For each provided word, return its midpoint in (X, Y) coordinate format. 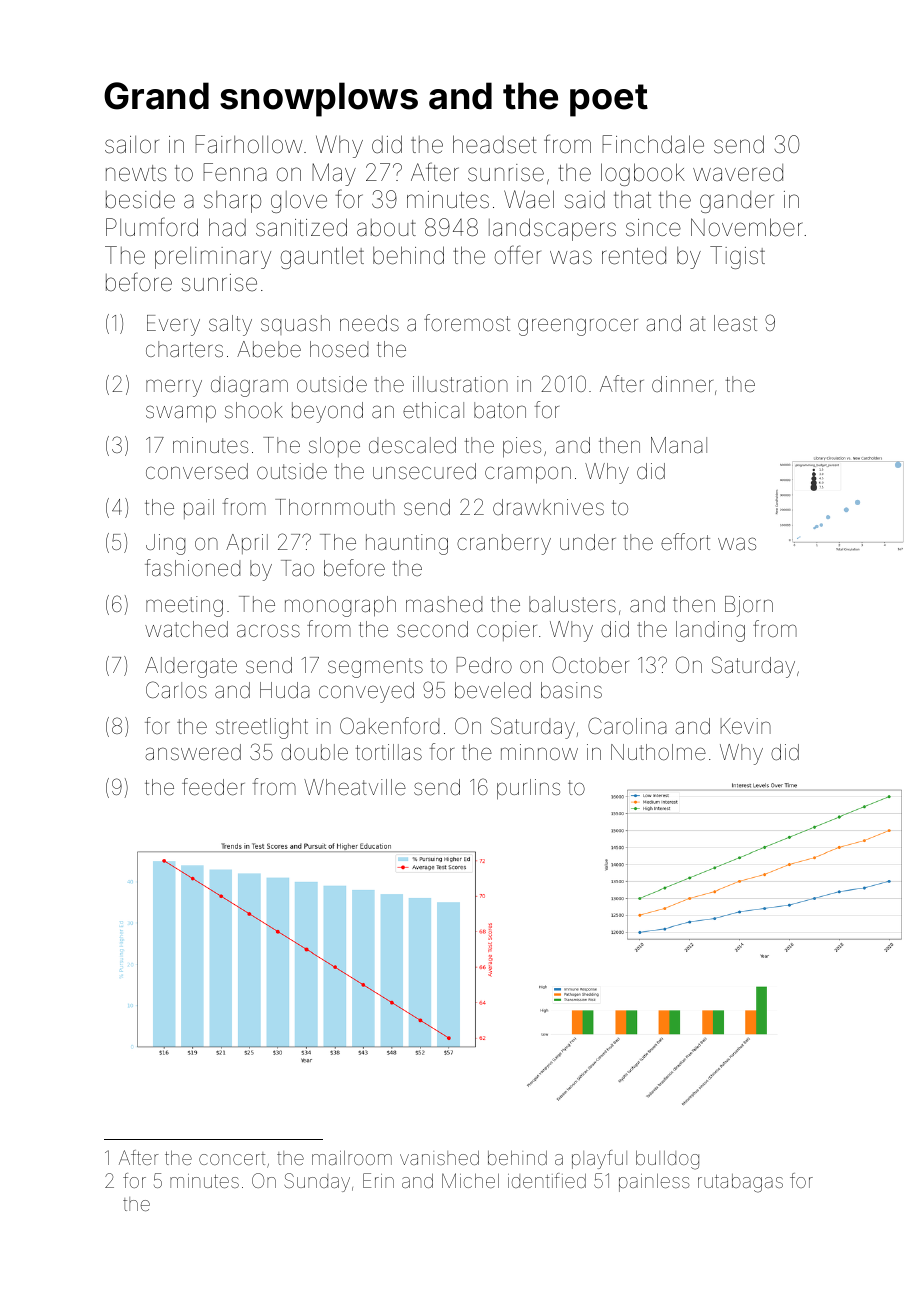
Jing (165, 544)
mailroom (352, 1157)
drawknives (548, 507)
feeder (213, 787)
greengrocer (578, 327)
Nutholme (658, 752)
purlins (528, 789)
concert (232, 1158)
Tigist (737, 257)
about (386, 228)
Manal (679, 445)
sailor (132, 145)
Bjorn (749, 606)
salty (230, 325)
